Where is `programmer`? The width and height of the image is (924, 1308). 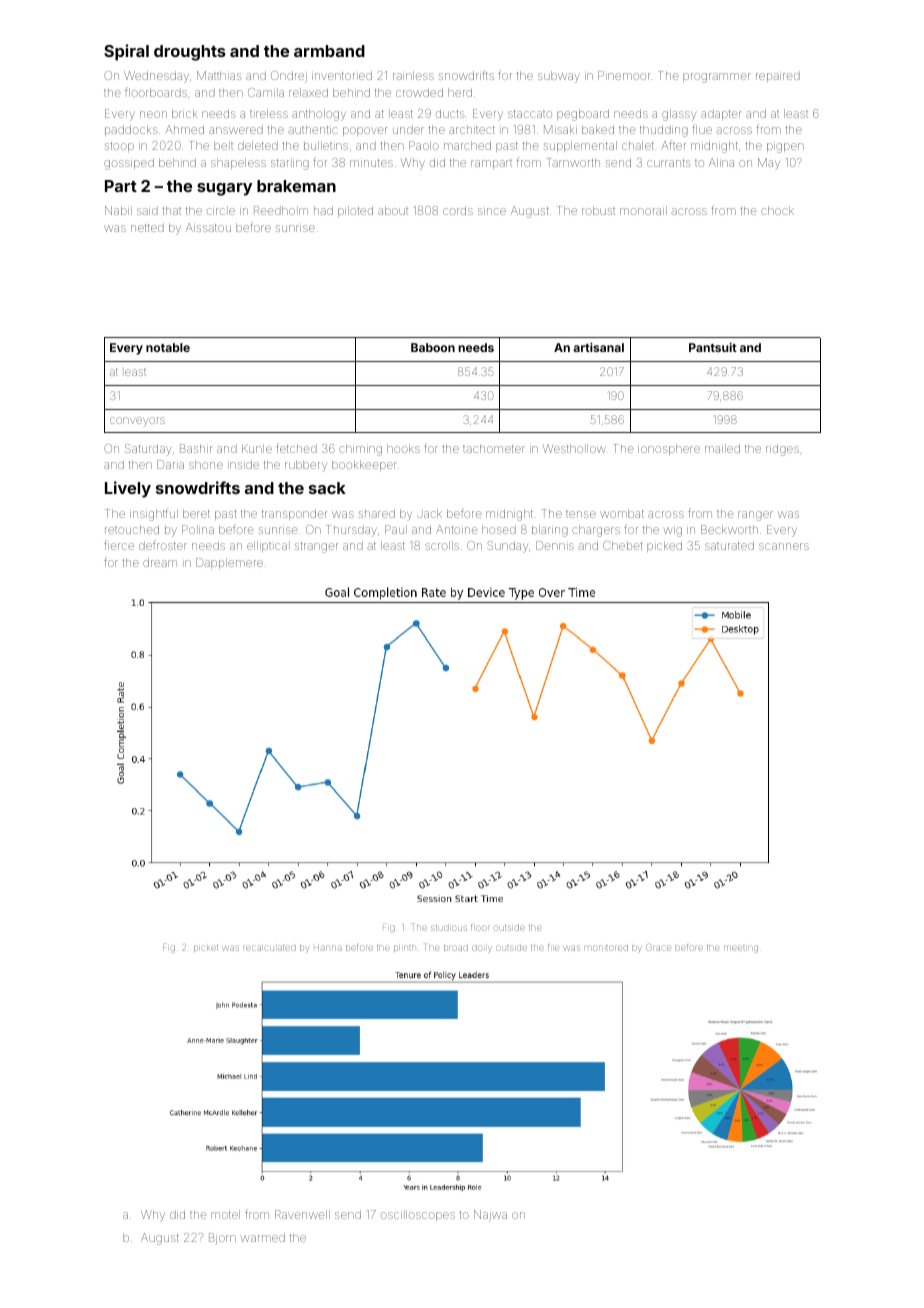 programmer is located at coordinates (717, 78).
